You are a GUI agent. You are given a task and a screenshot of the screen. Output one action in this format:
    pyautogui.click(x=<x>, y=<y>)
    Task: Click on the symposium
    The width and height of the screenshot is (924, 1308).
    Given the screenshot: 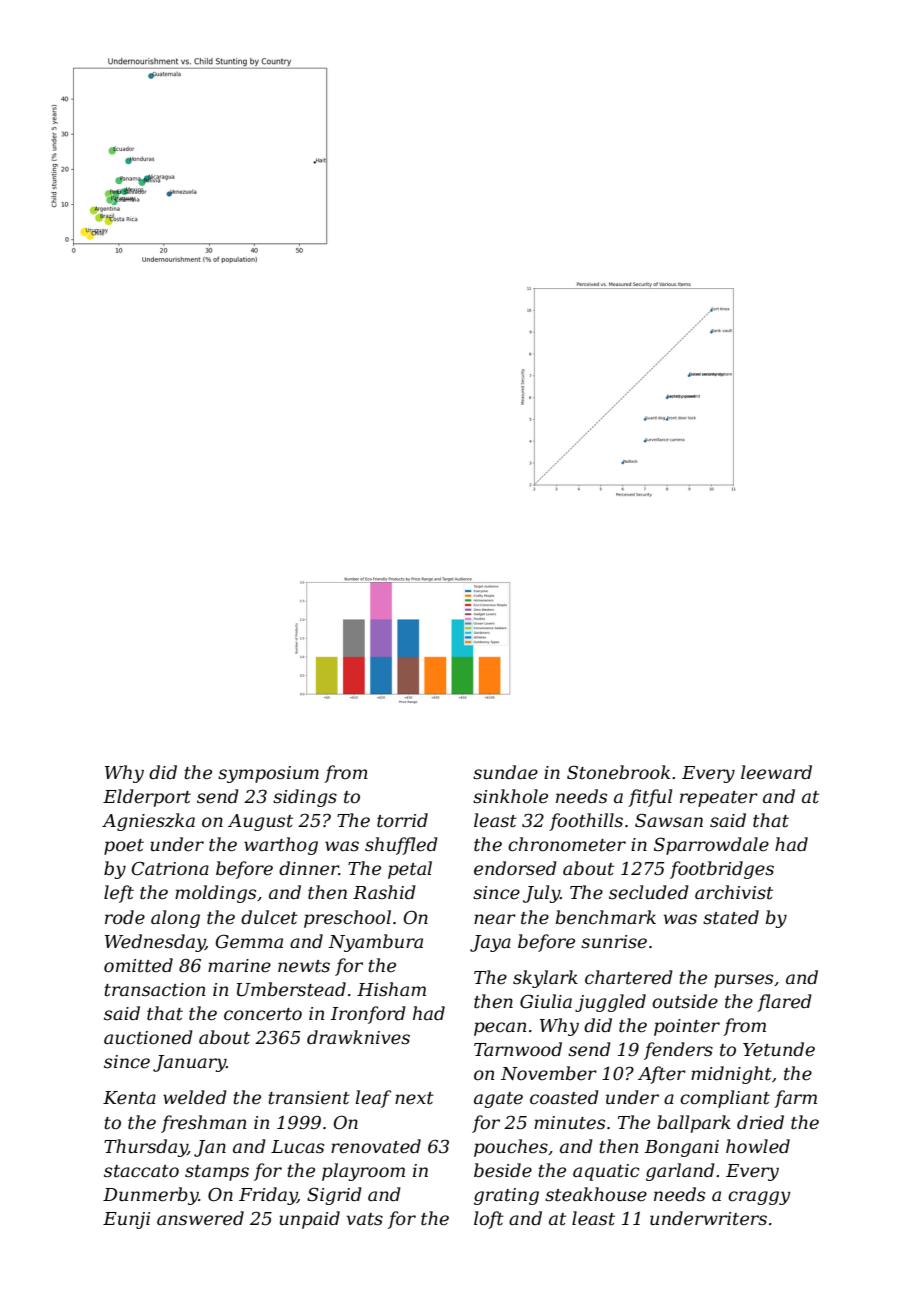 What is the action you would take?
    pyautogui.click(x=268, y=774)
